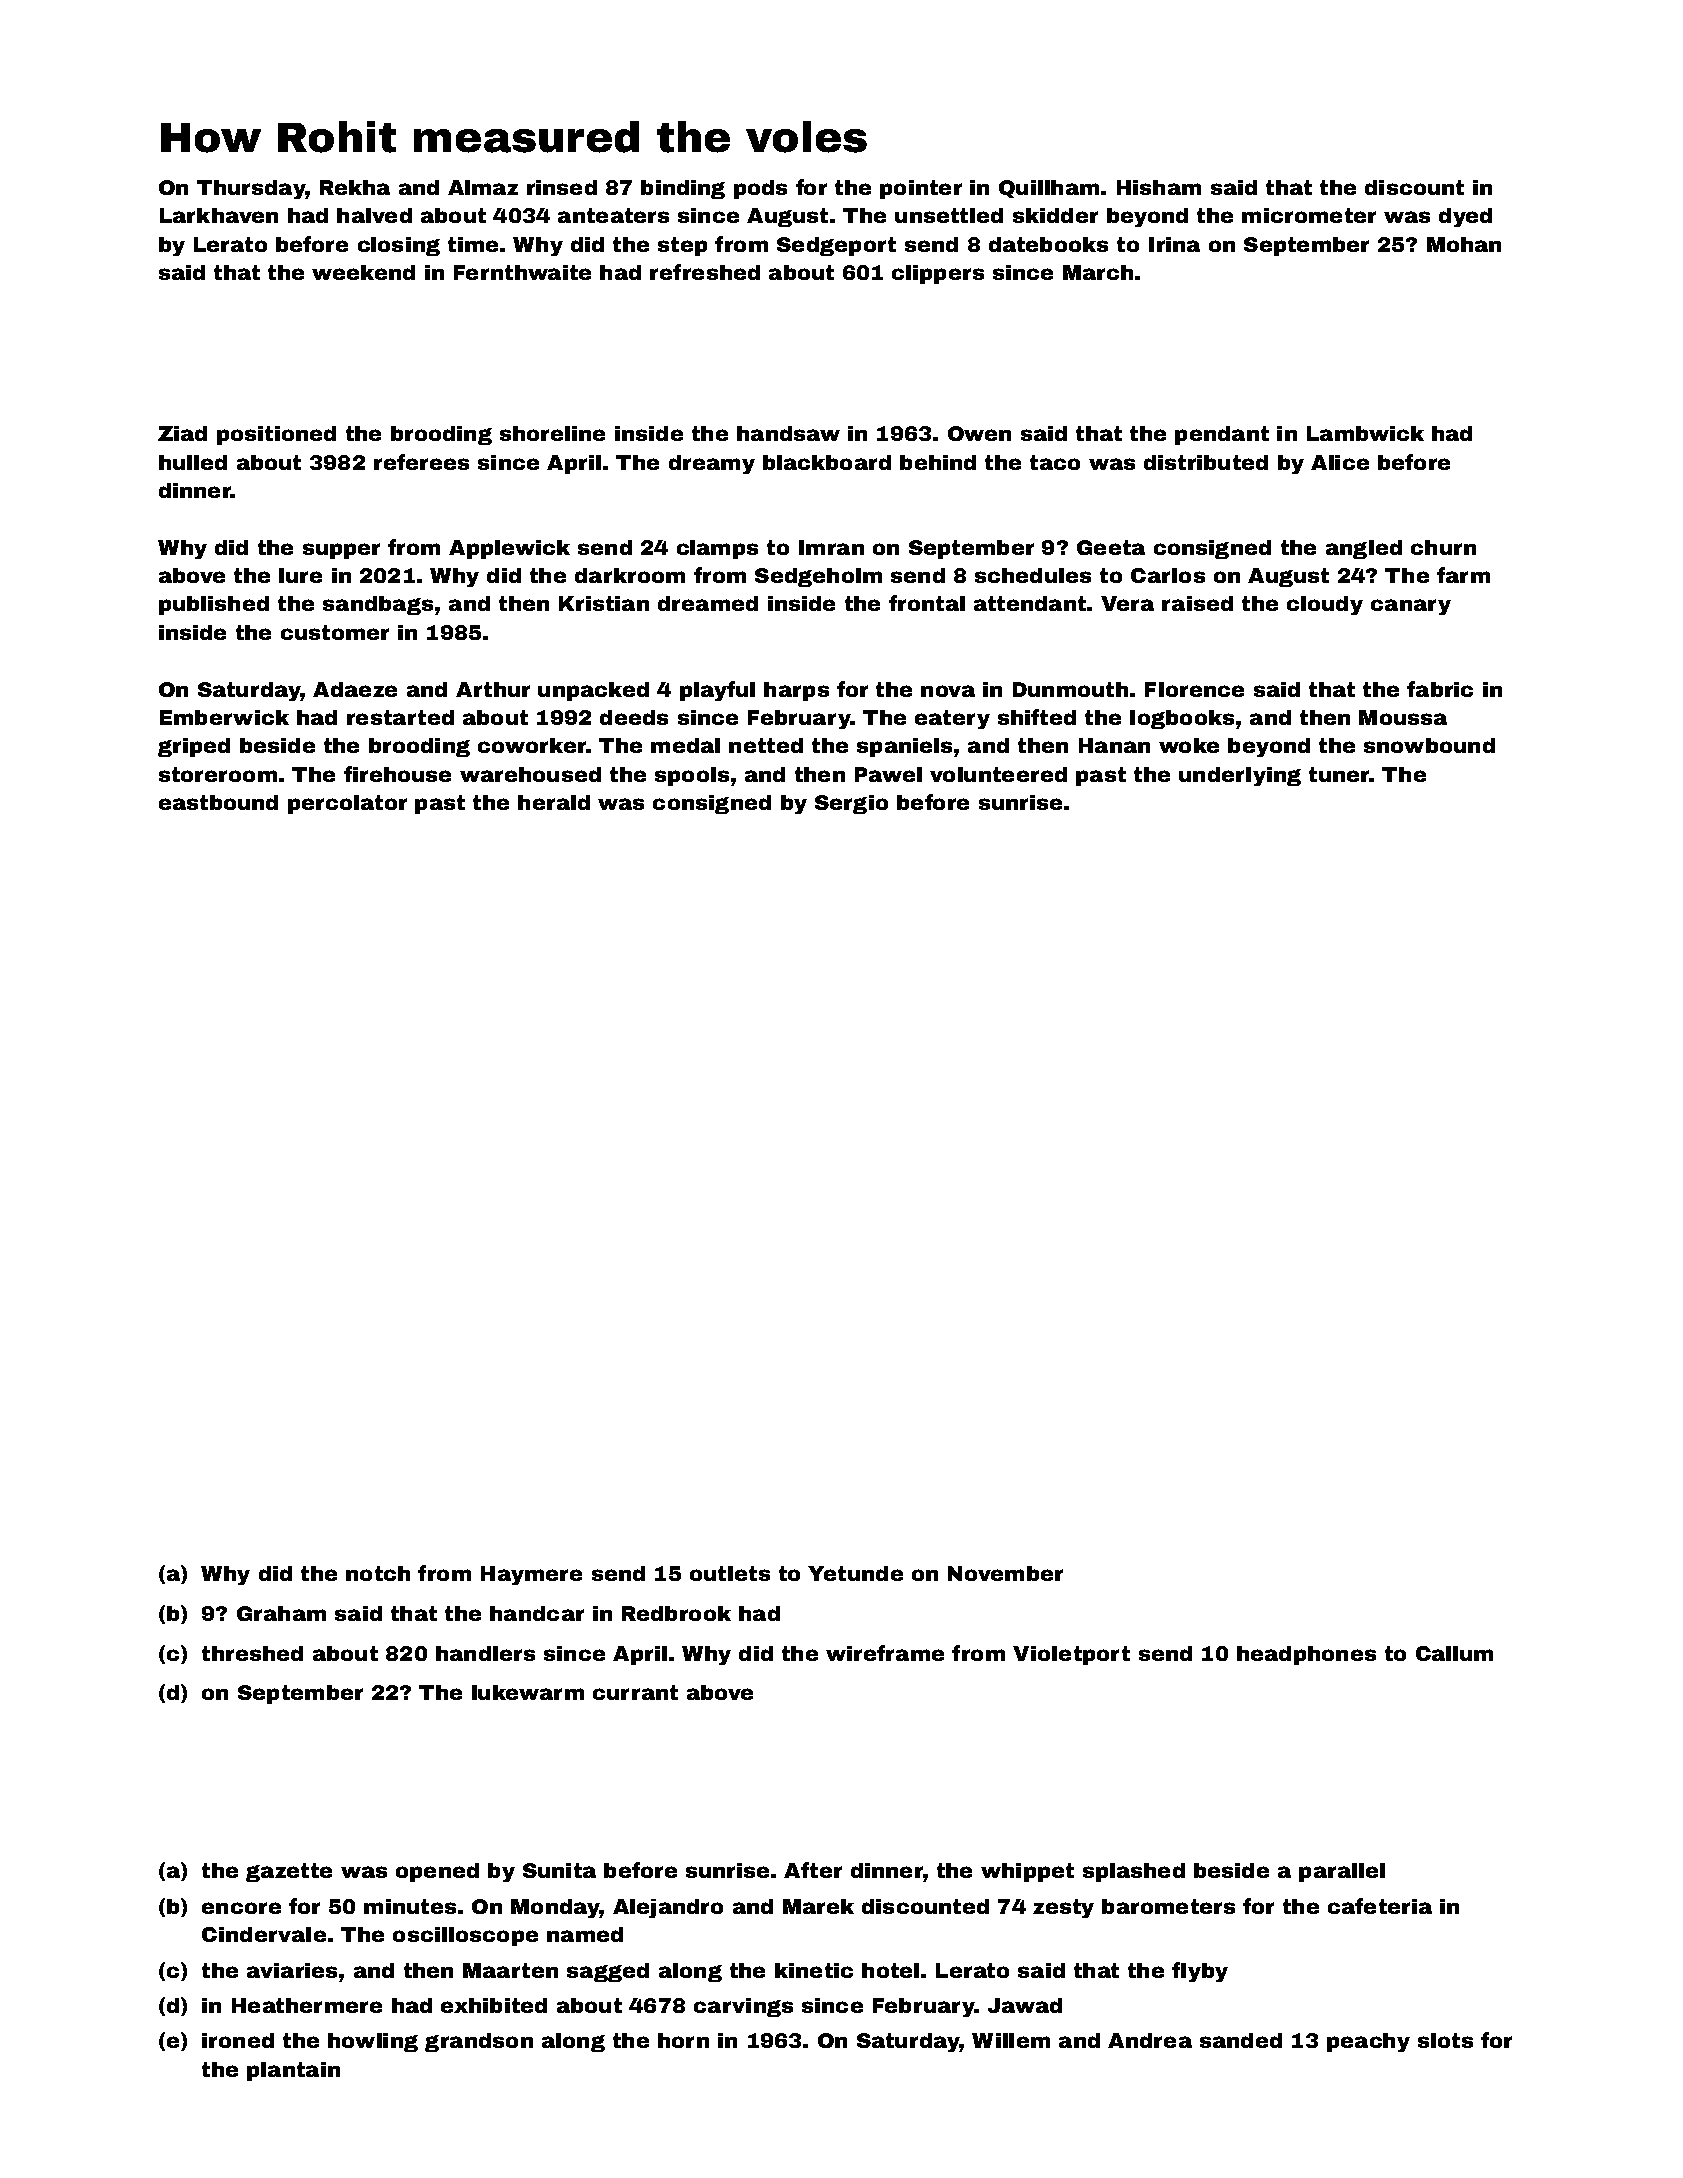  What do you see at coordinates (378, 1573) in the image?
I see `notch` at bounding box center [378, 1573].
